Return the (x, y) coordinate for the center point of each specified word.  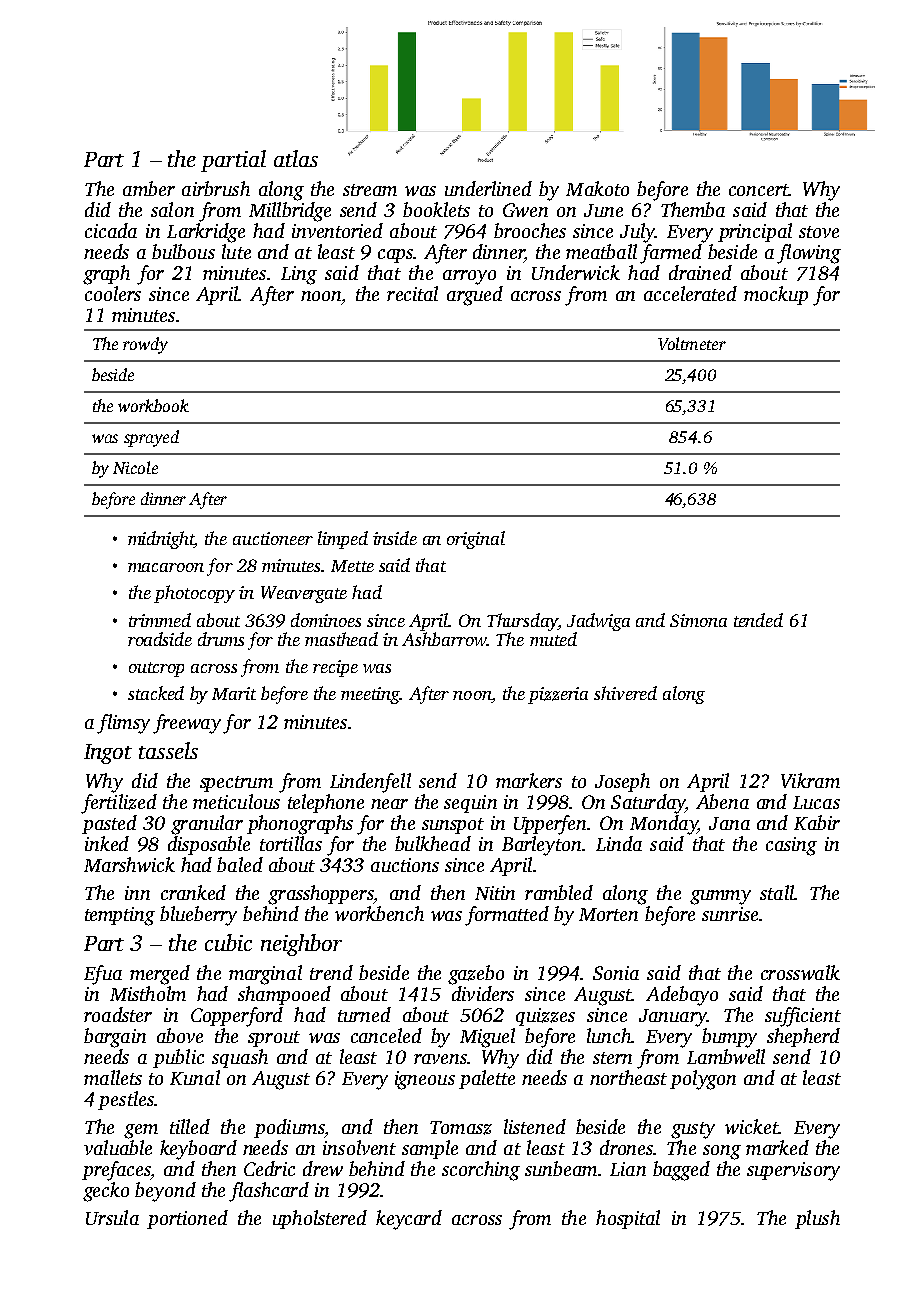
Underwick (576, 272)
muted (553, 639)
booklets (436, 209)
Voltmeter (692, 343)
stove (819, 232)
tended (758, 620)
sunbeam (561, 1168)
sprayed (151, 438)
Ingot (108, 754)
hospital (628, 1219)
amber (149, 188)
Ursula (112, 1217)
